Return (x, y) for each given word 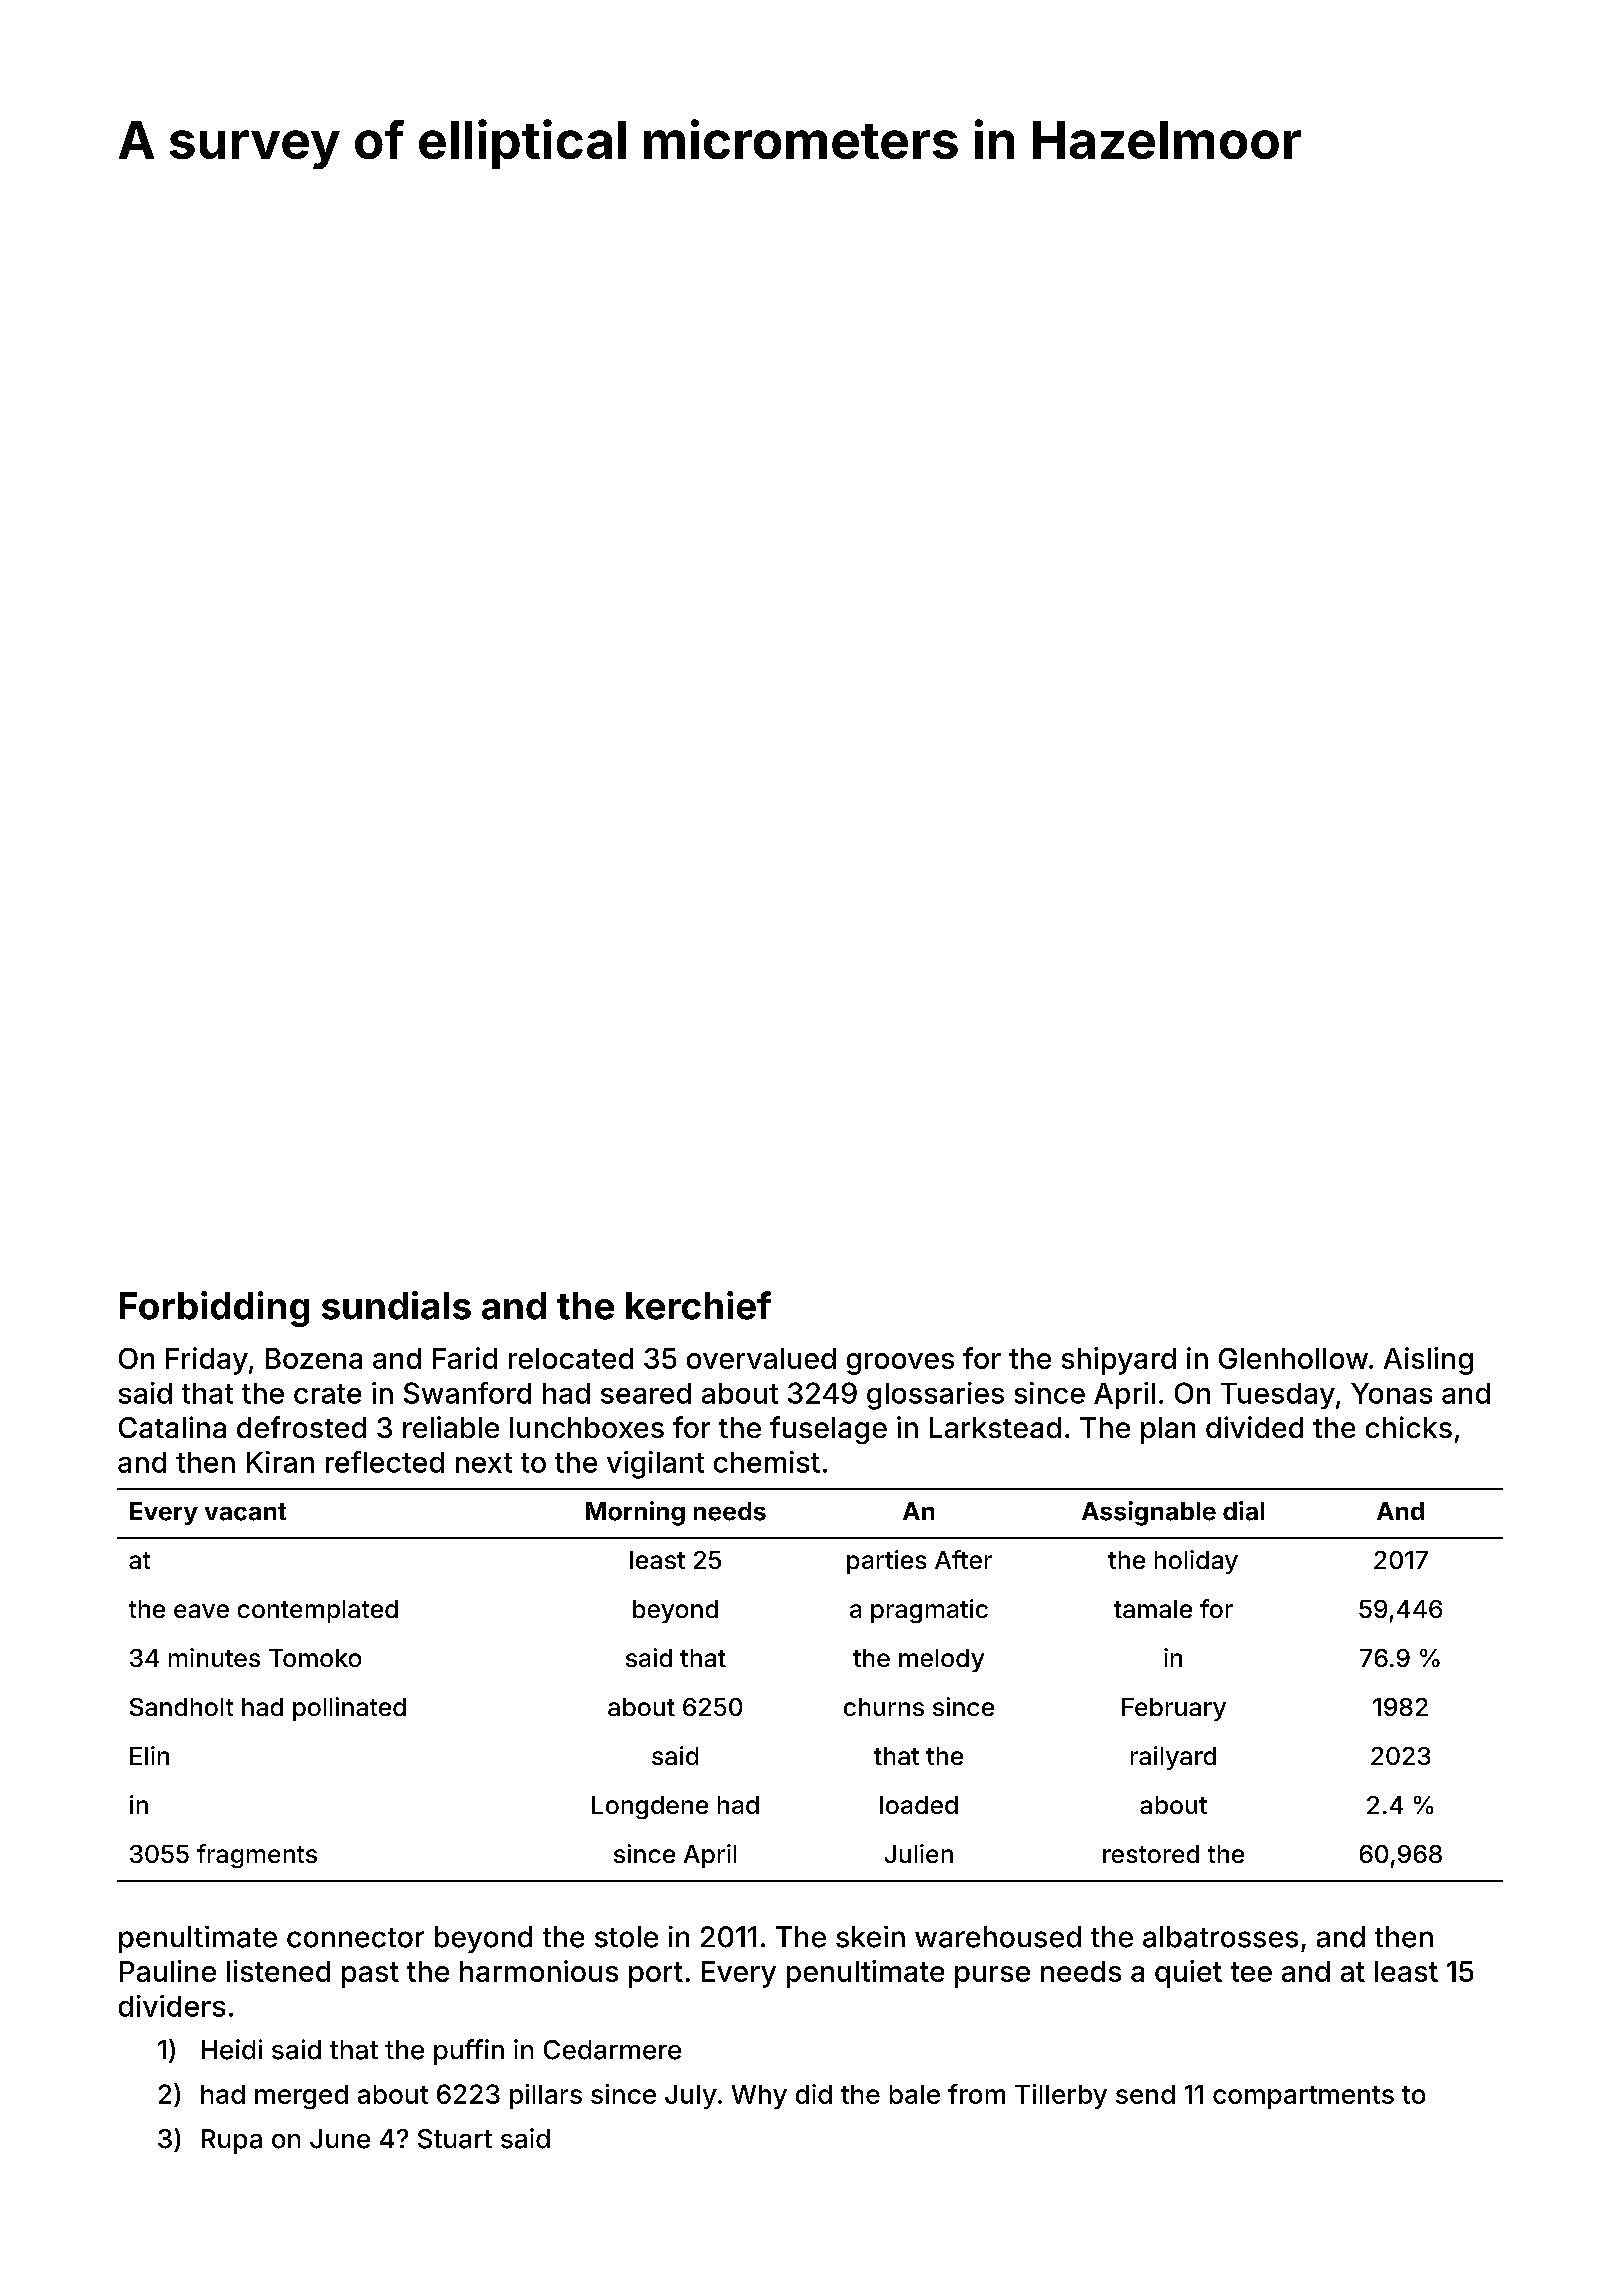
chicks (1409, 1427)
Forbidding (214, 1309)
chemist (767, 1462)
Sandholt (181, 1707)
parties (886, 1562)
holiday (1196, 1562)
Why (759, 2097)
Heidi (232, 2049)
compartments (1303, 2097)
